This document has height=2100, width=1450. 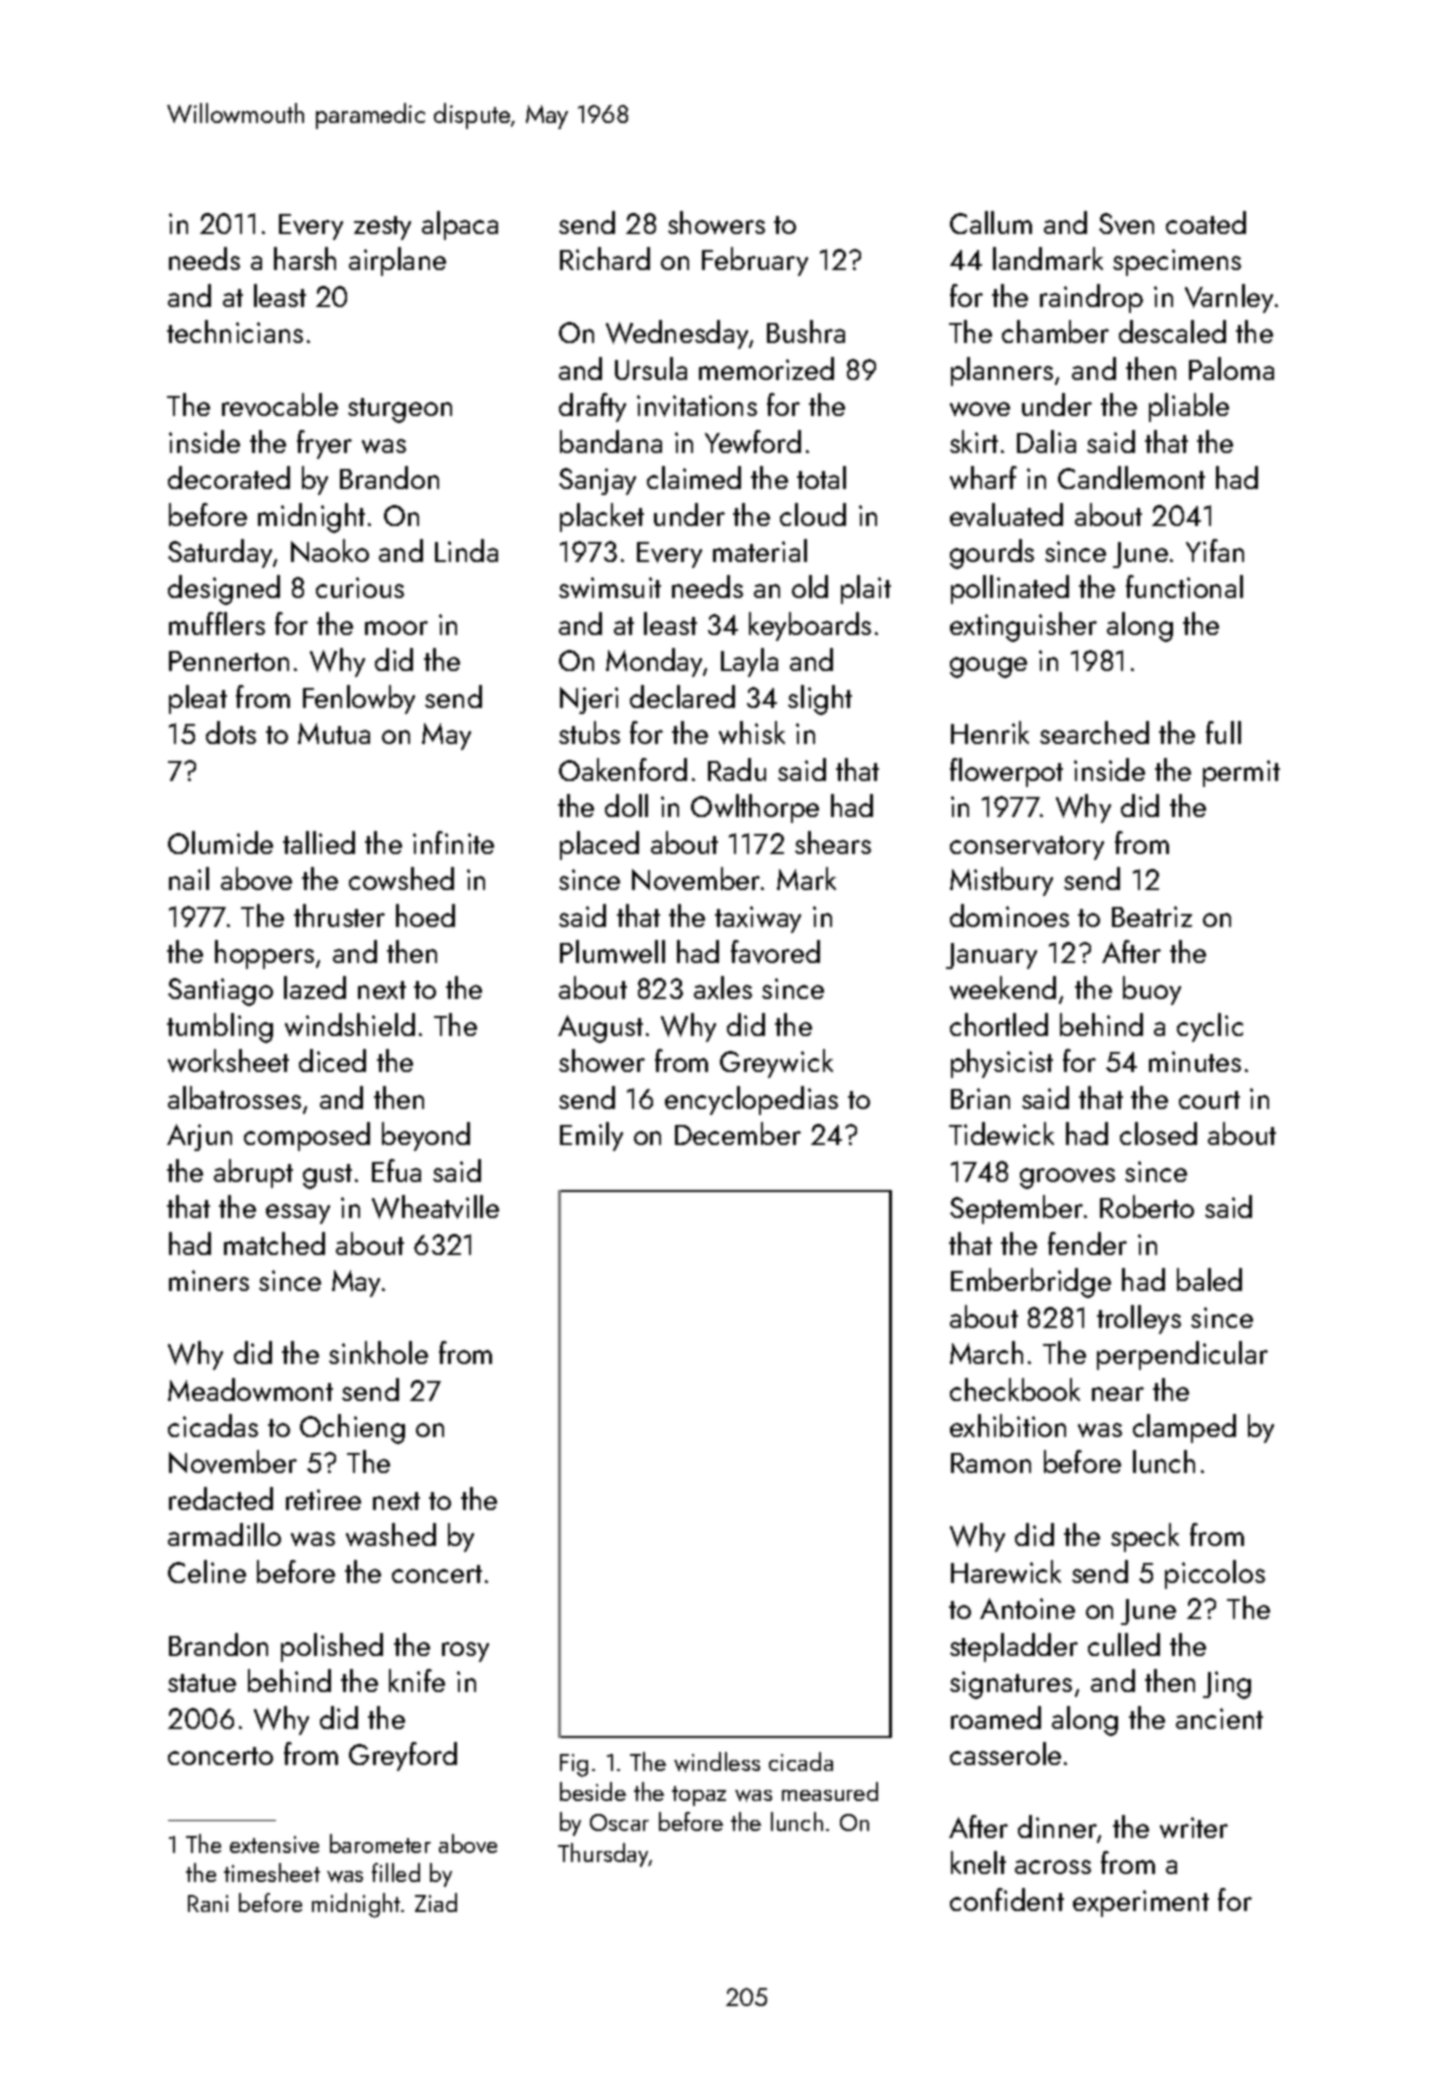 I want to click on infinite, so click(x=453, y=842).
